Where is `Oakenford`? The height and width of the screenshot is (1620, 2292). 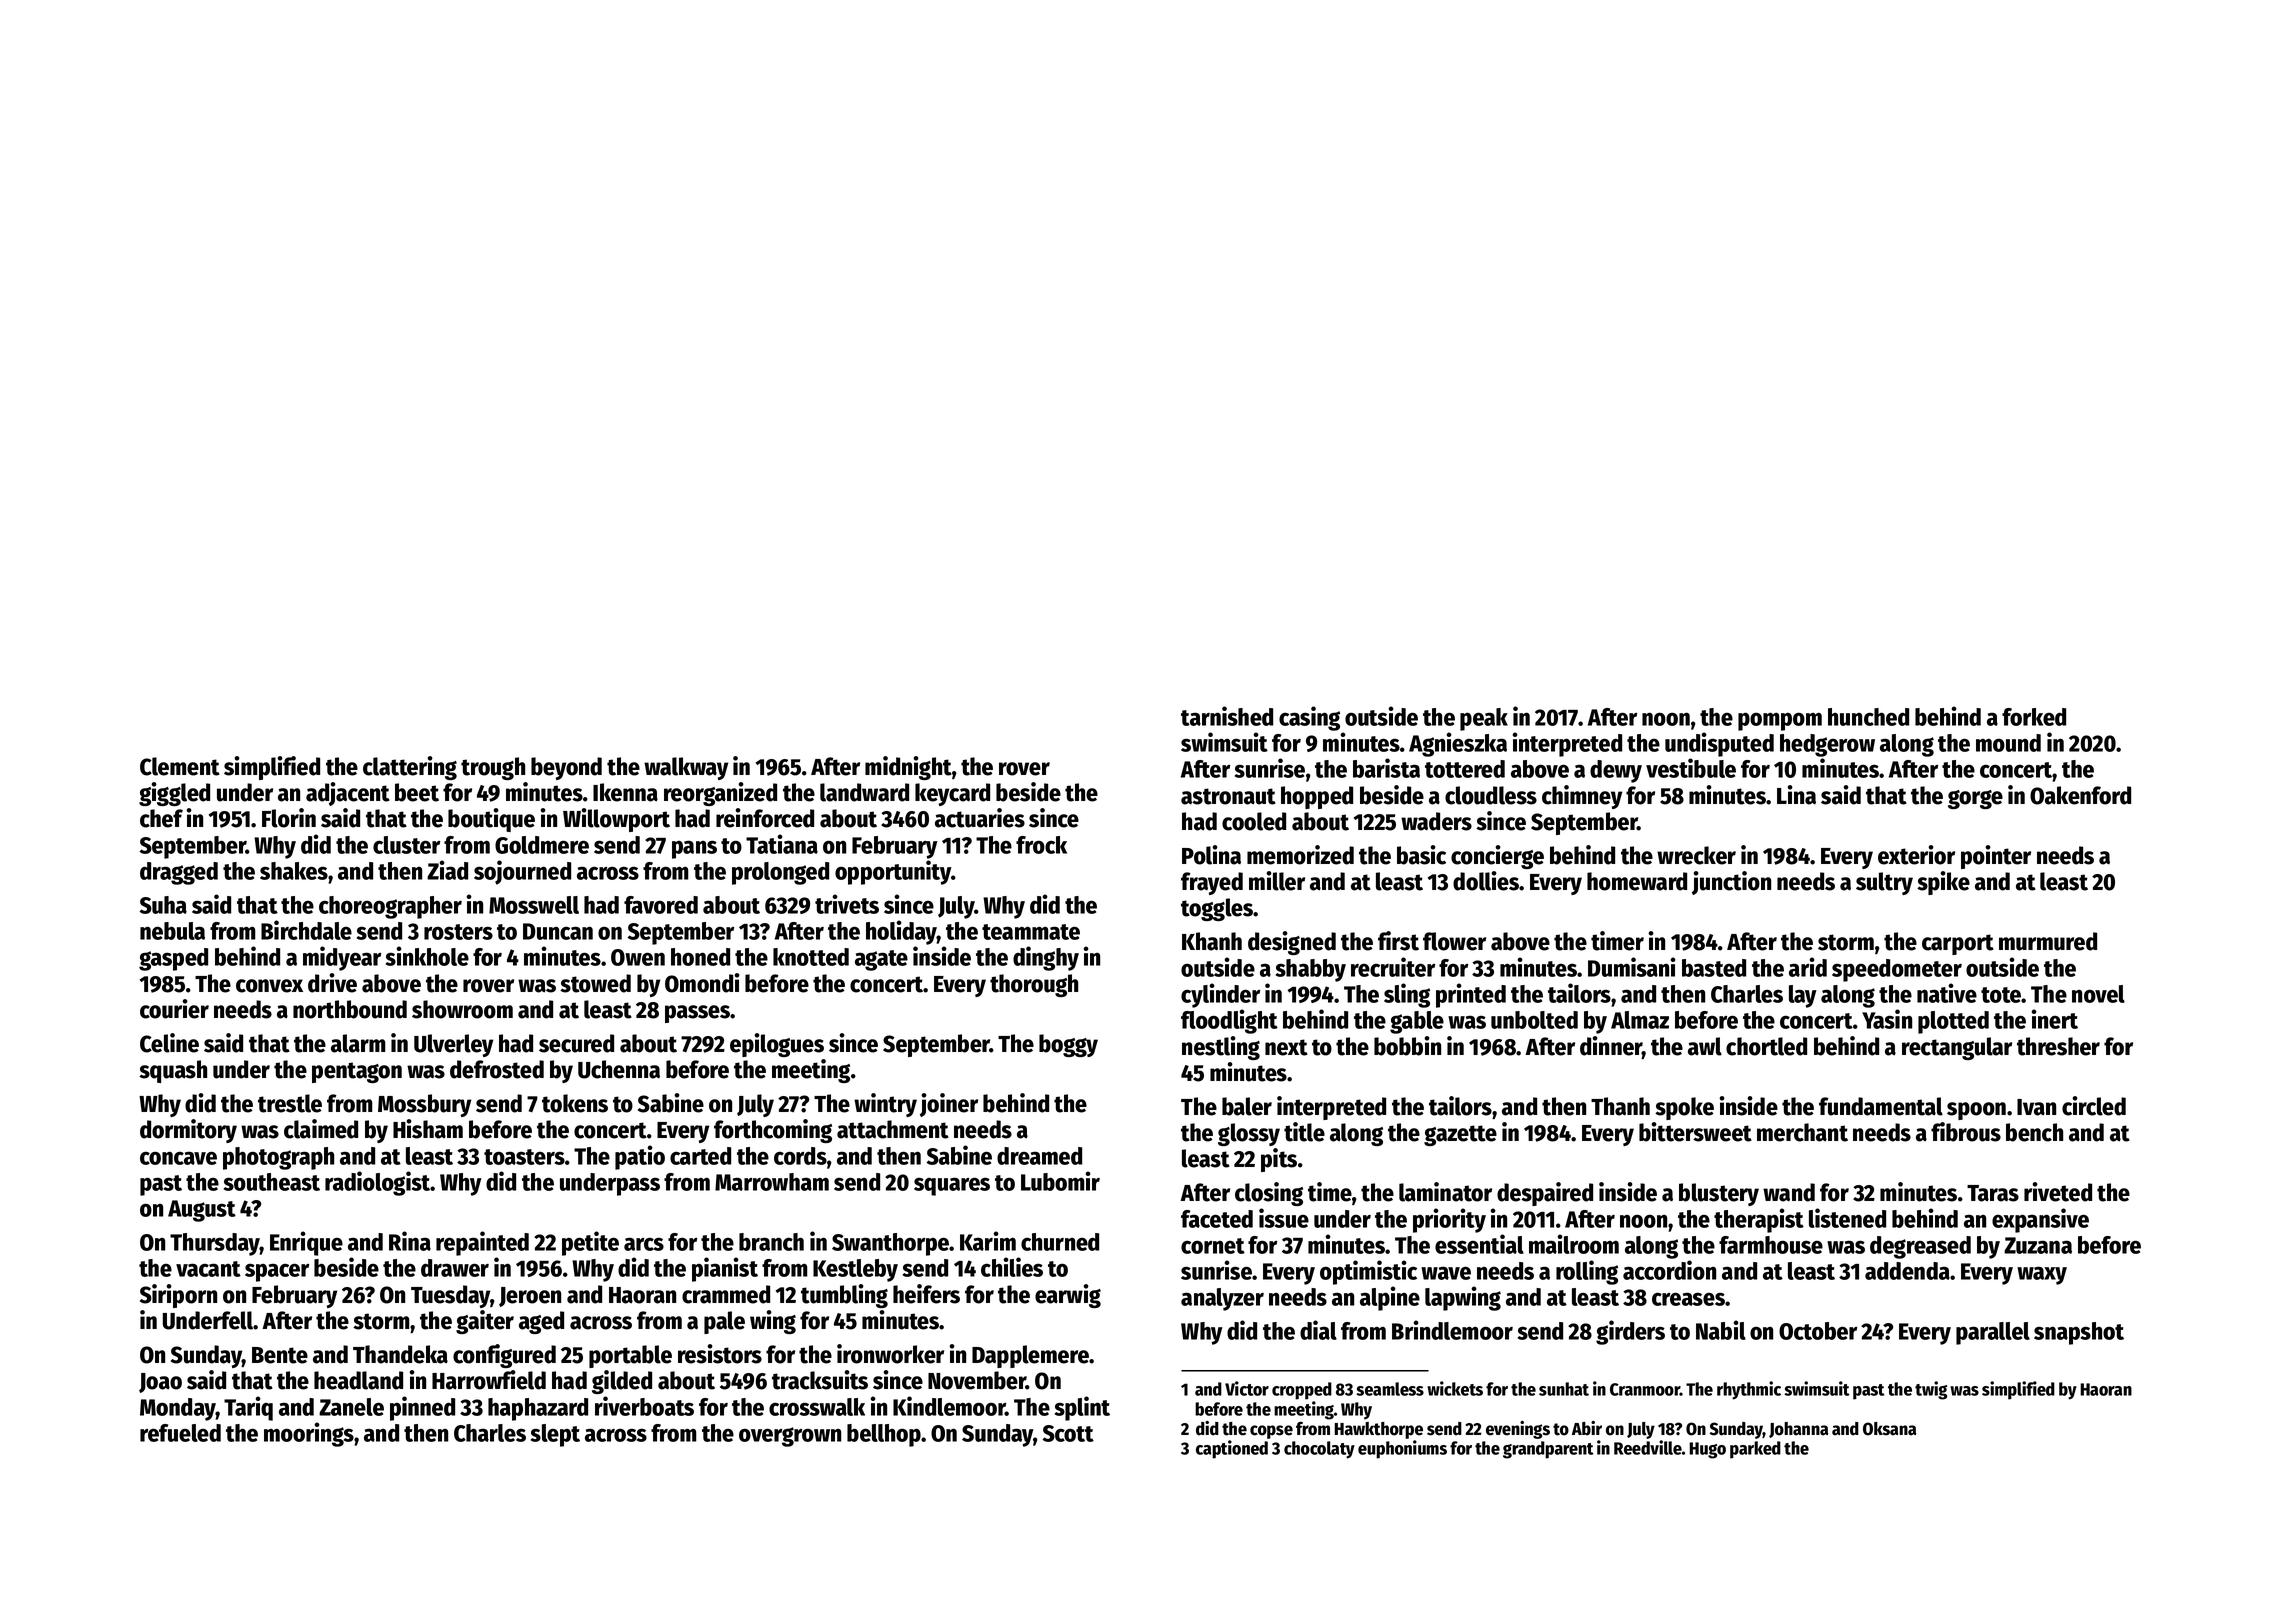
Oakenford is located at coordinates (2080, 795).
